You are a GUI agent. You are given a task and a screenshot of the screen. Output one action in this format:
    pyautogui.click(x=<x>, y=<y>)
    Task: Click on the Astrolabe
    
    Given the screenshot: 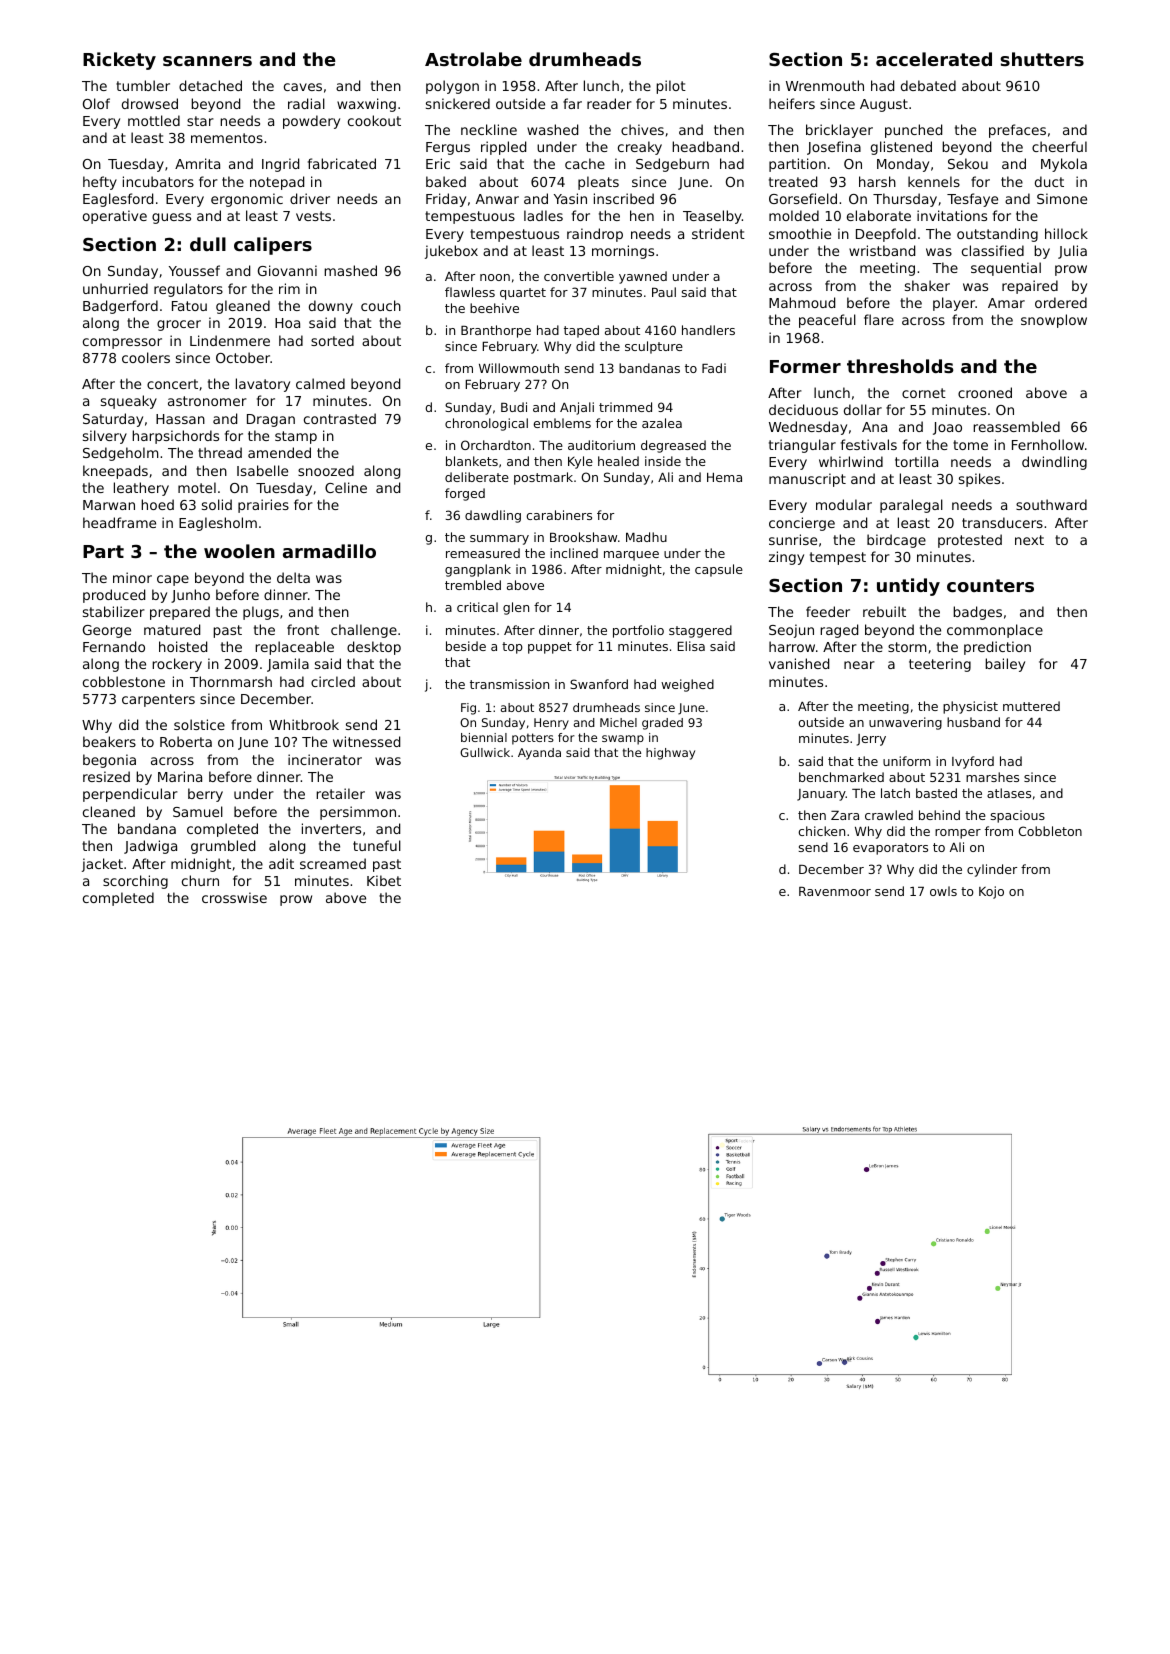 What is the action you would take?
    pyautogui.click(x=473, y=59)
